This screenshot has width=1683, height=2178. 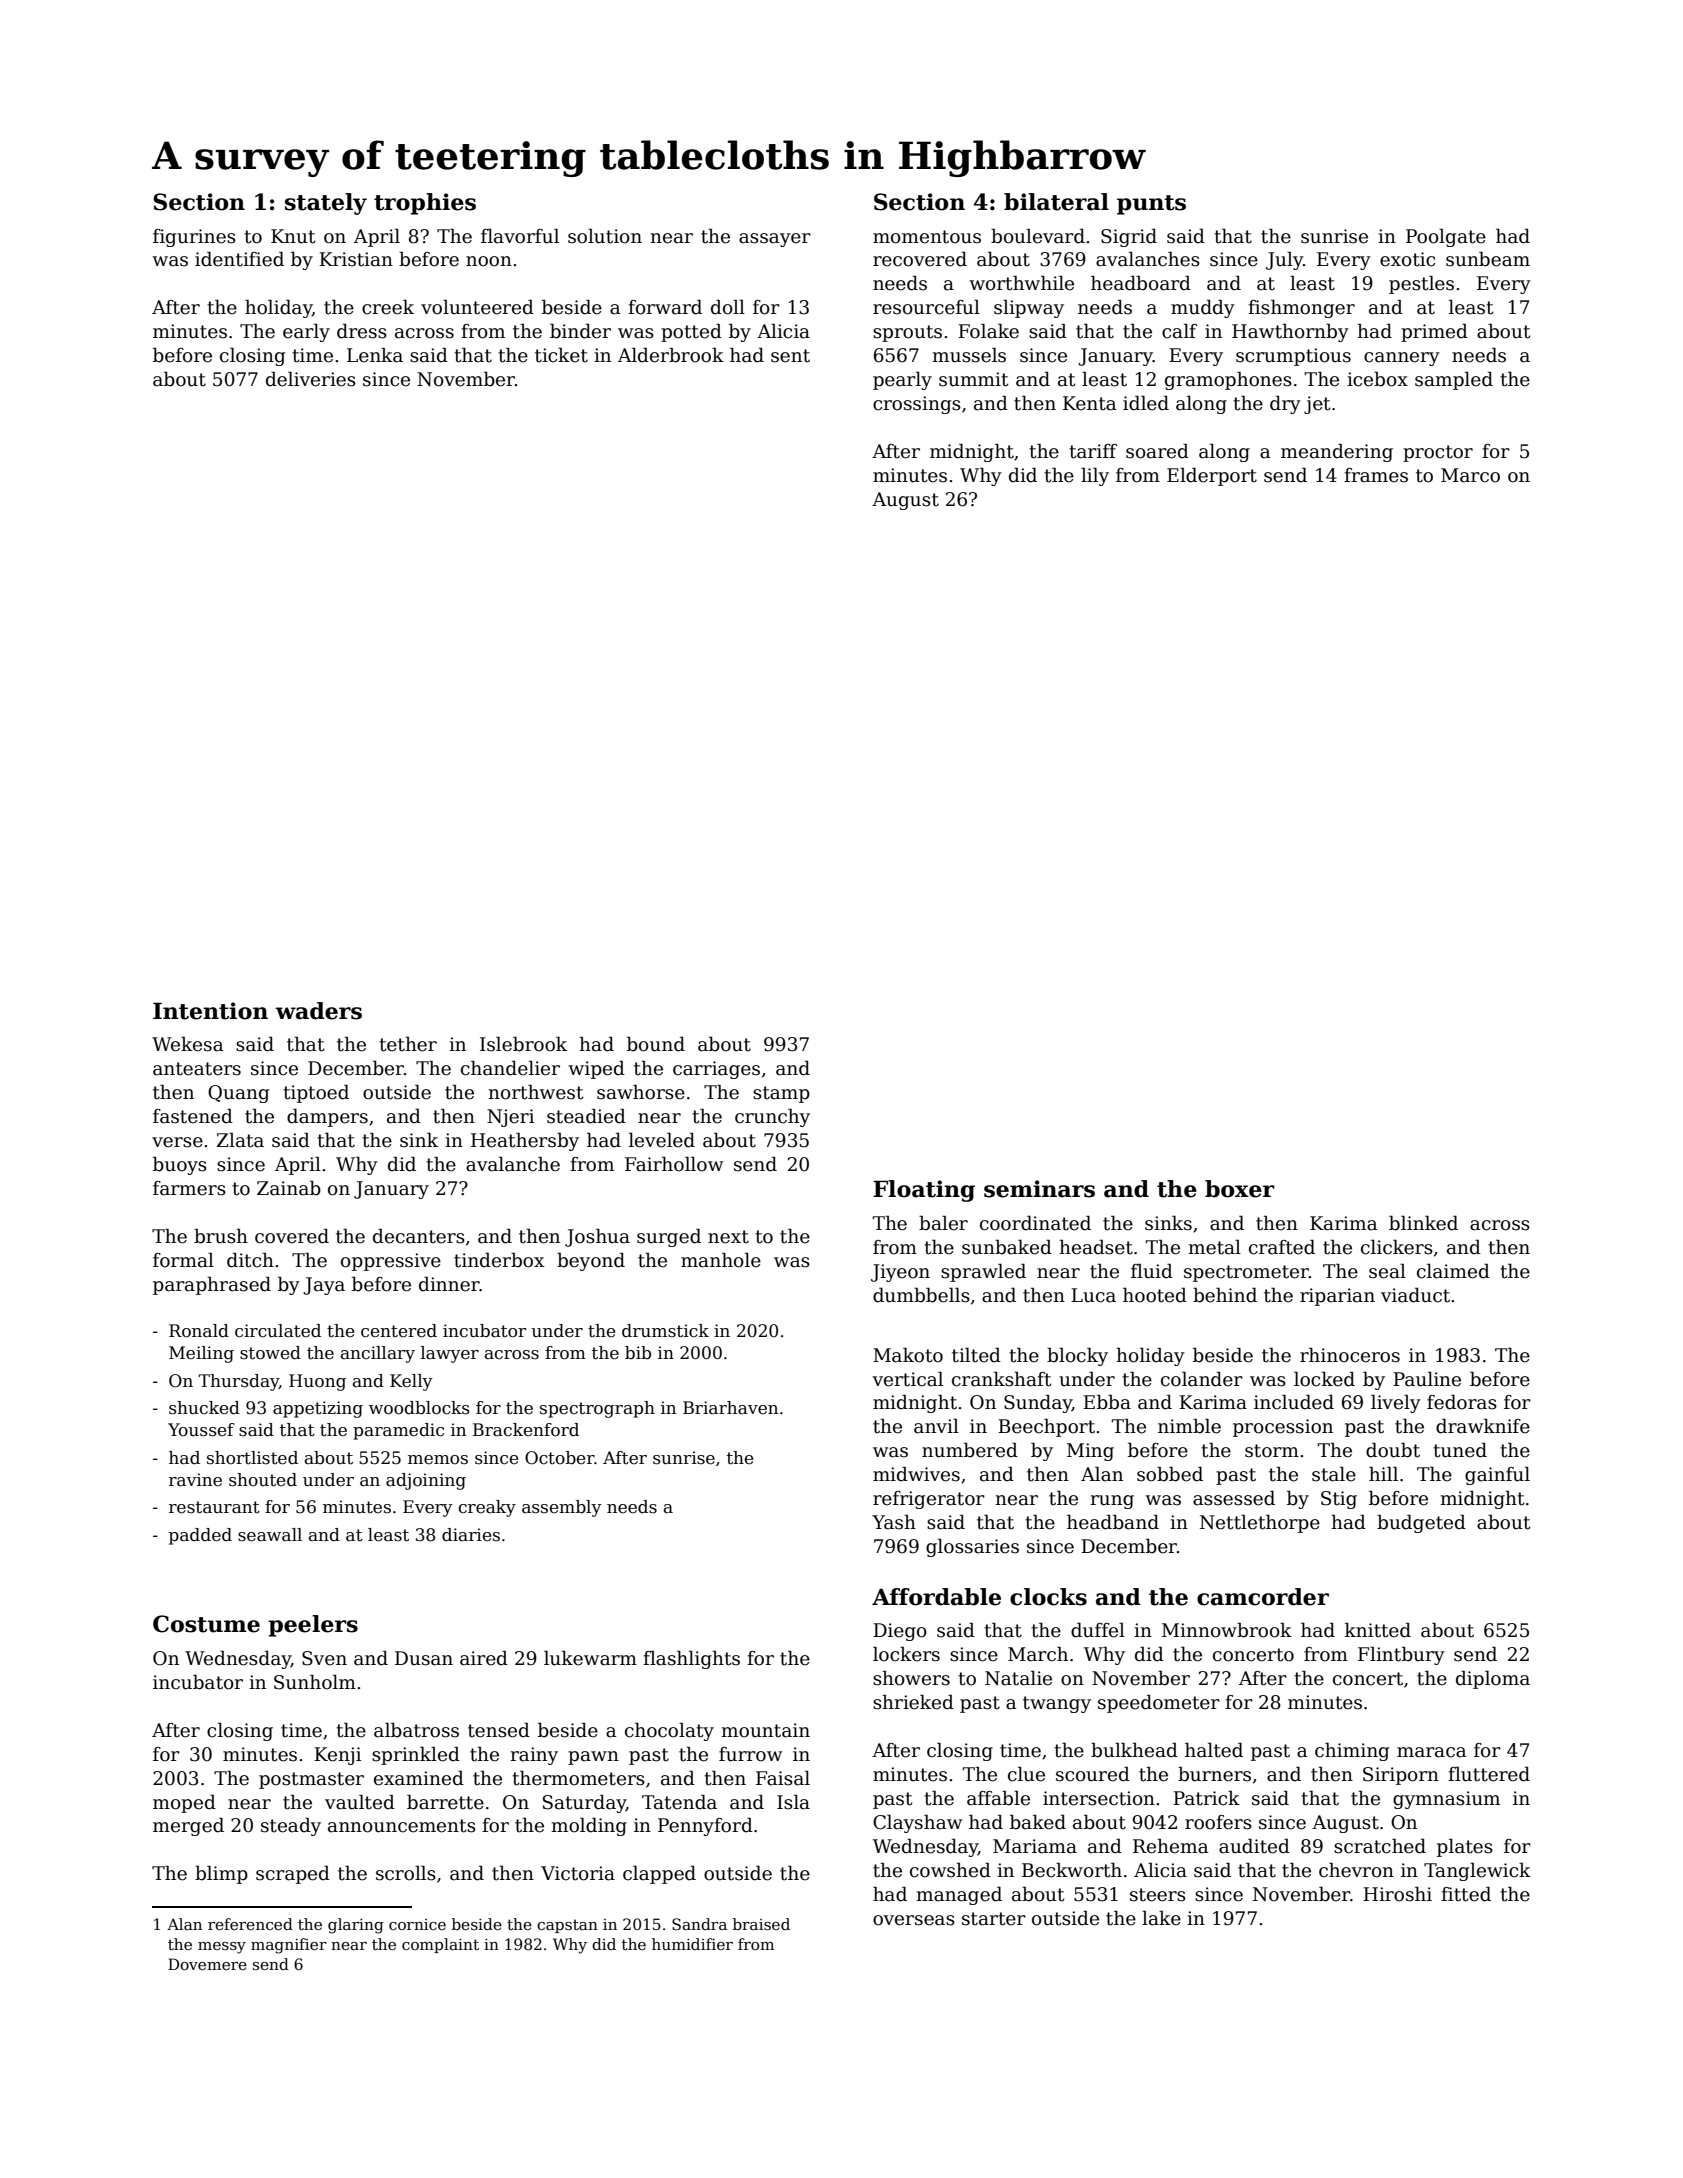 I want to click on Elderport, so click(x=1212, y=476).
